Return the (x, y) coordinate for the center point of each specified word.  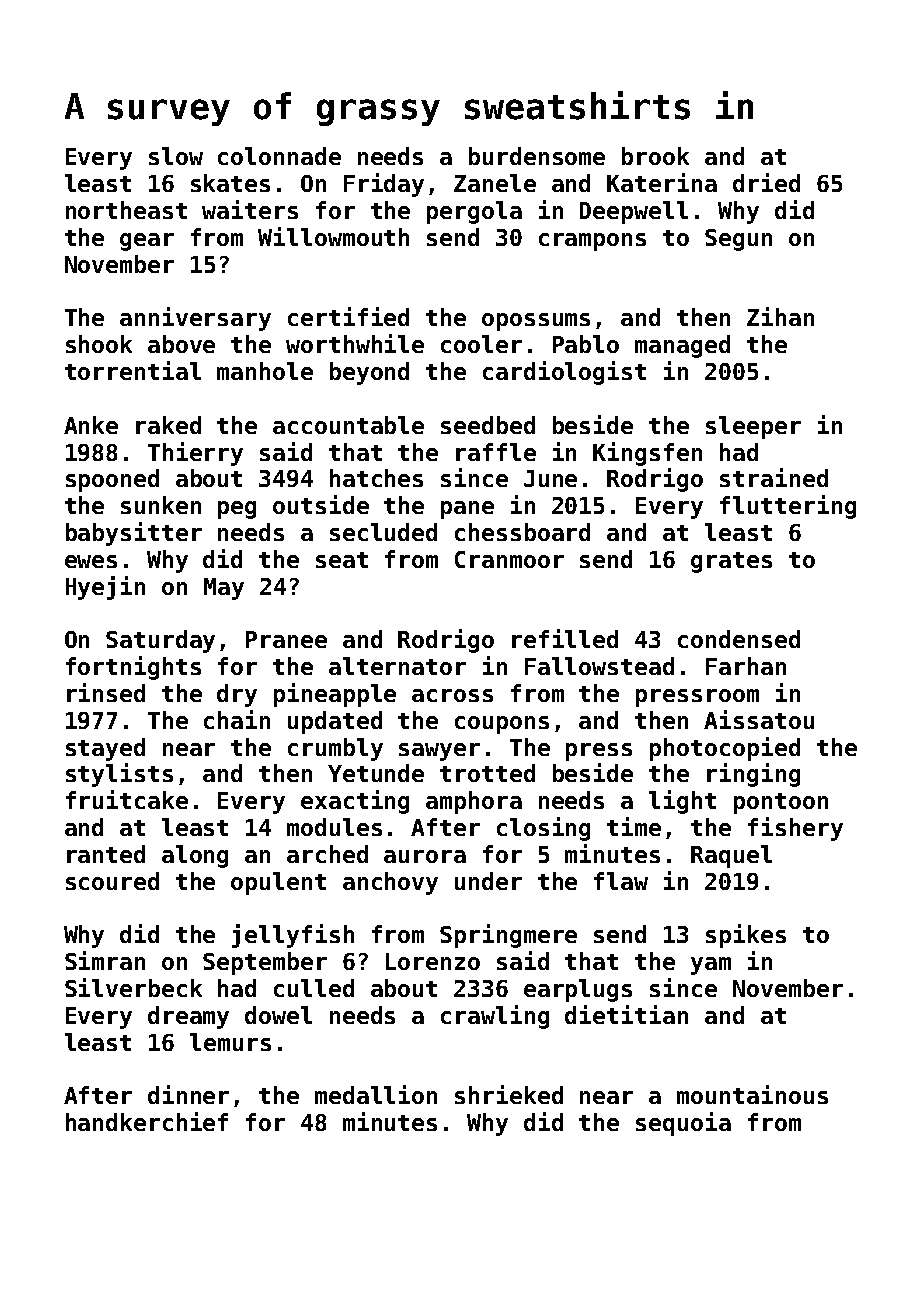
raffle (496, 452)
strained (774, 477)
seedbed (488, 425)
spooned (112, 480)
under (488, 881)
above (181, 344)
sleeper (753, 427)
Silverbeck (133, 987)
